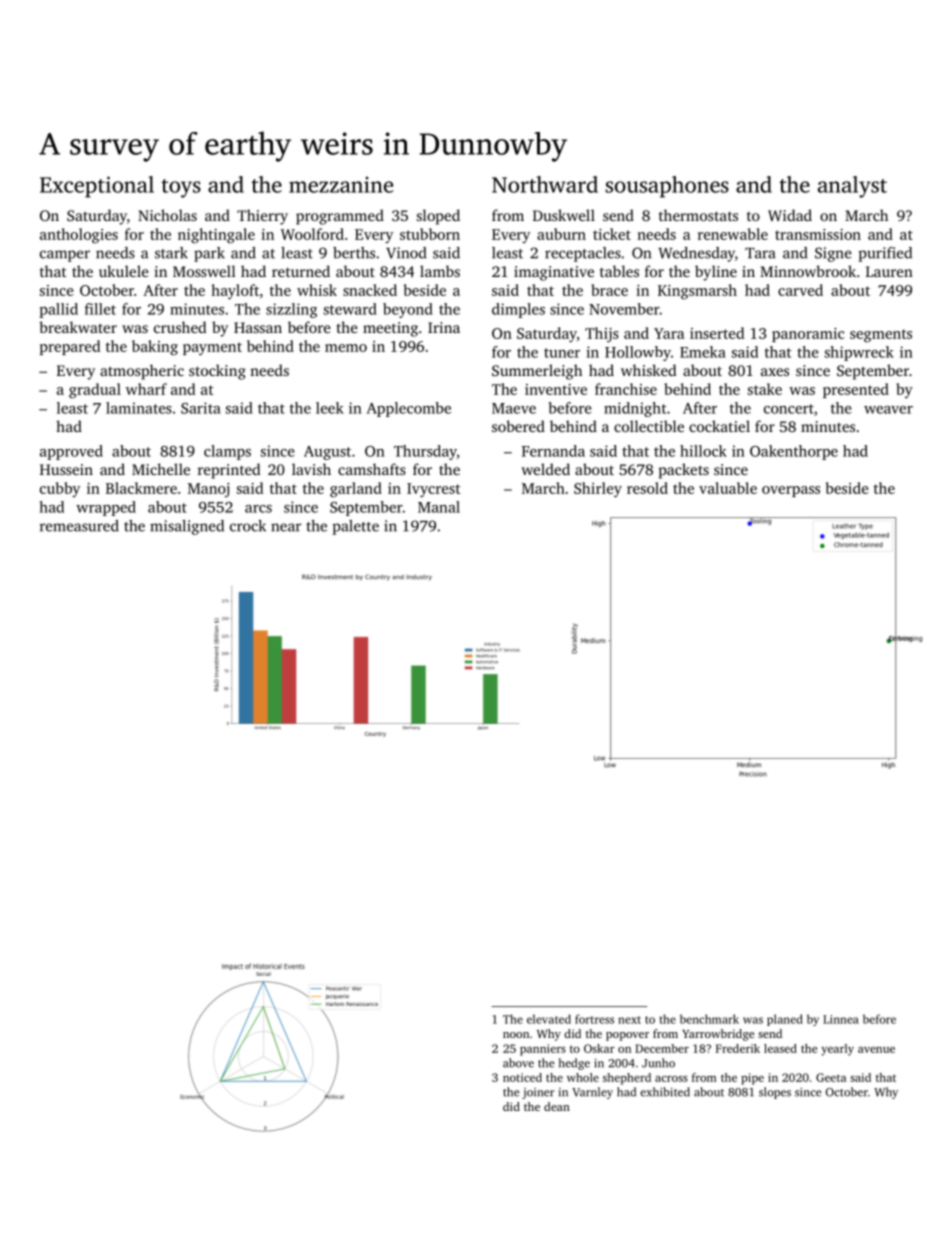 The height and width of the document is (1233, 952). I want to click on noticed, so click(522, 1077).
